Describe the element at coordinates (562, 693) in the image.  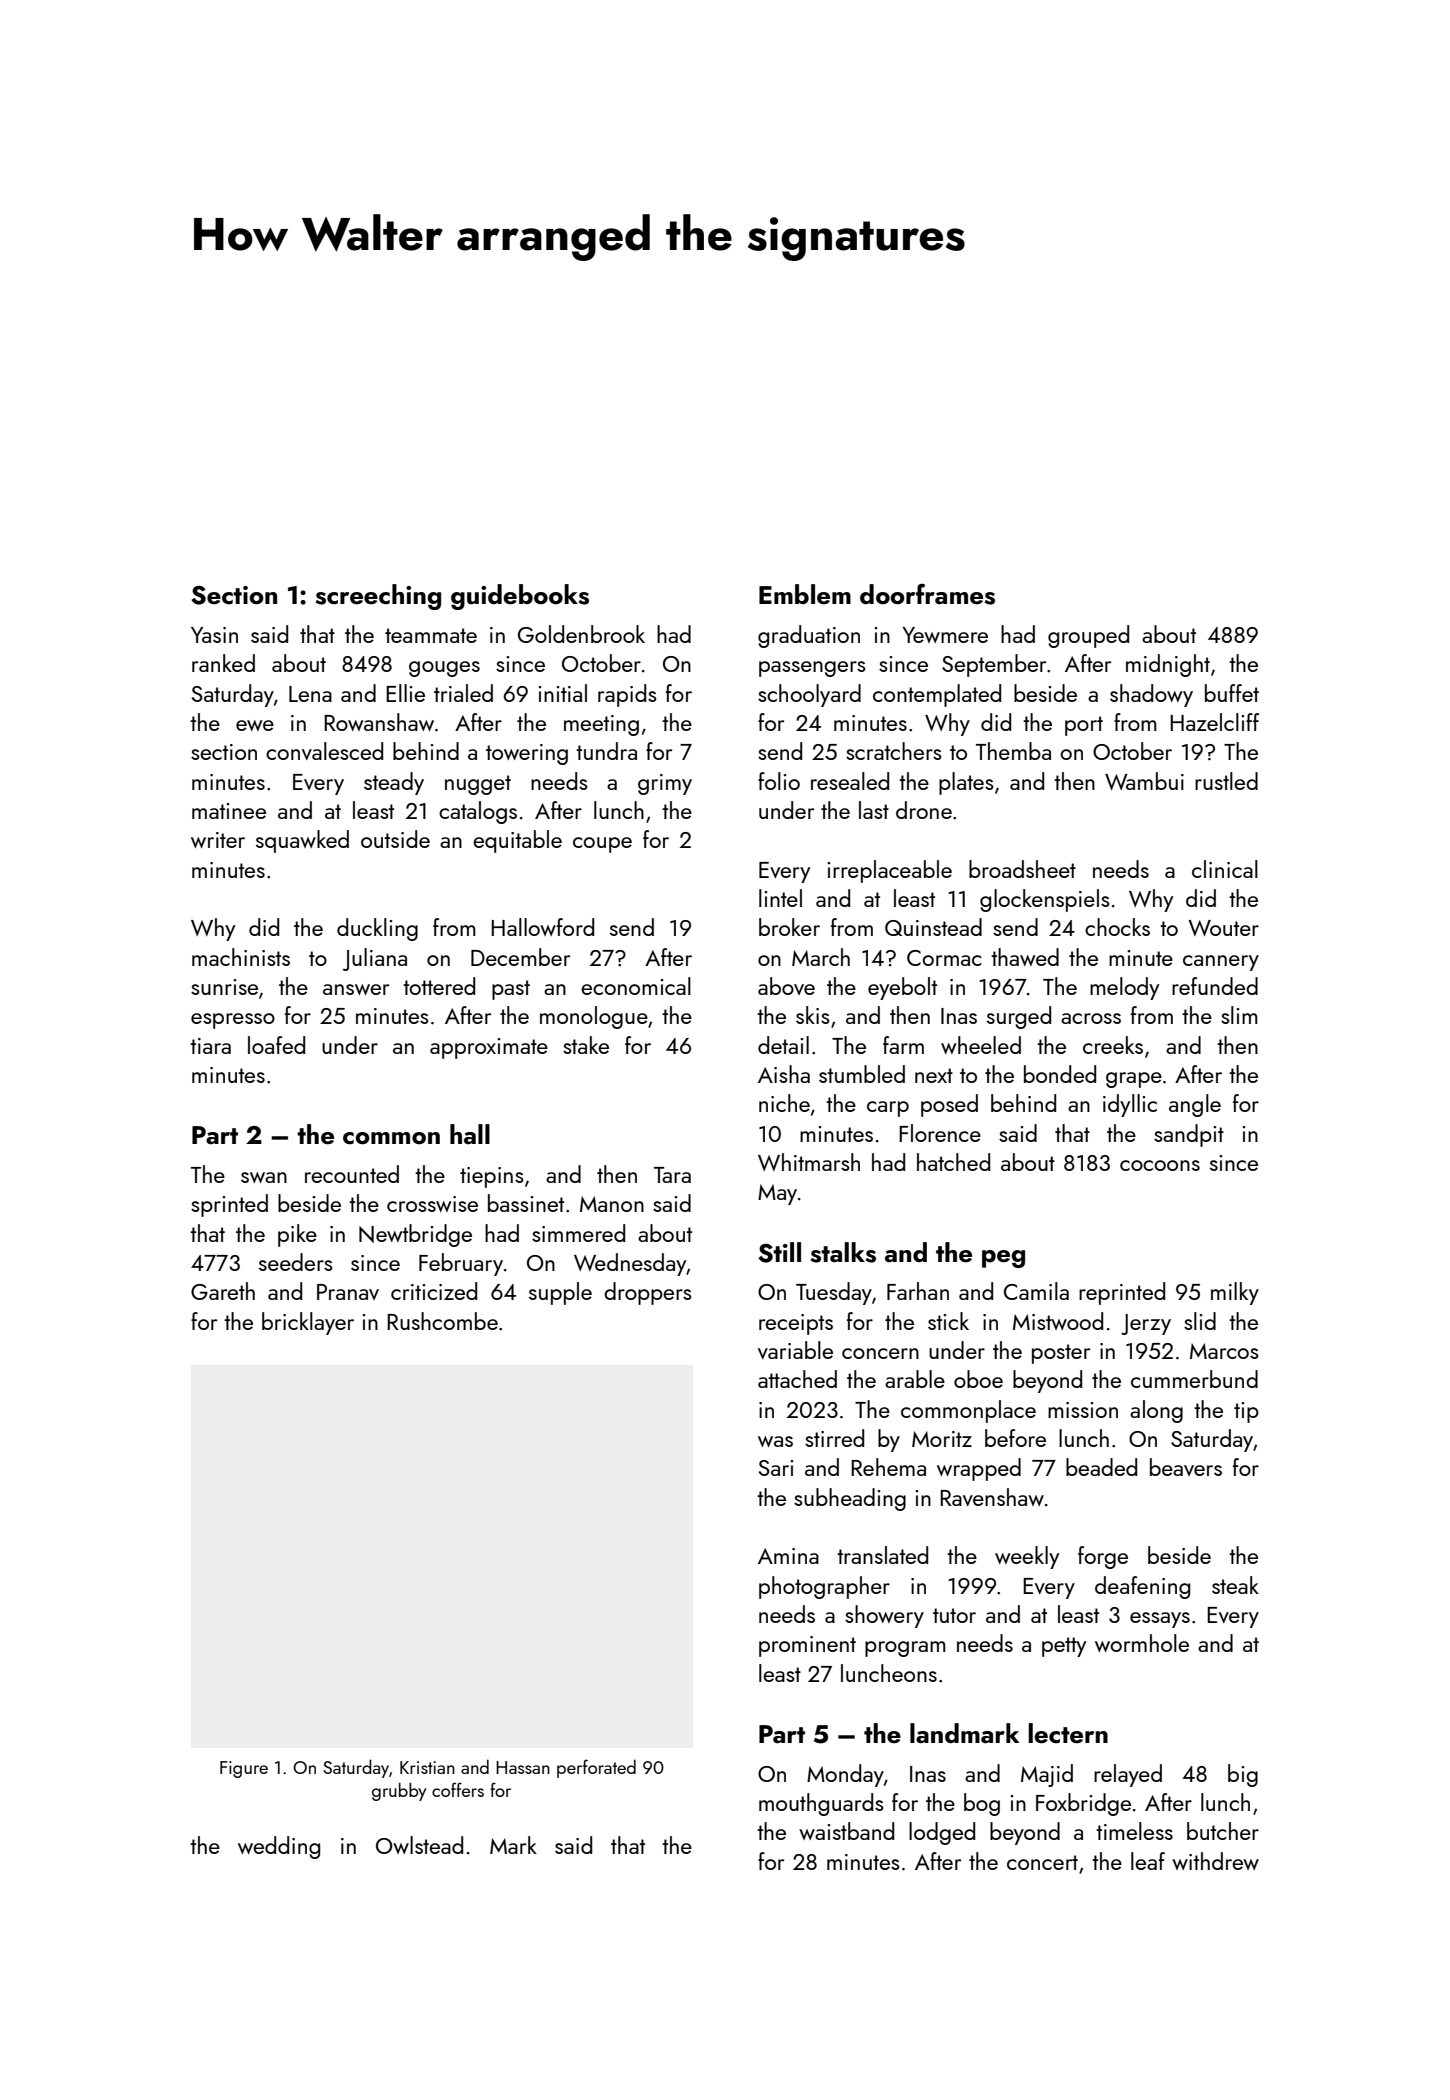
I see `initial` at that location.
